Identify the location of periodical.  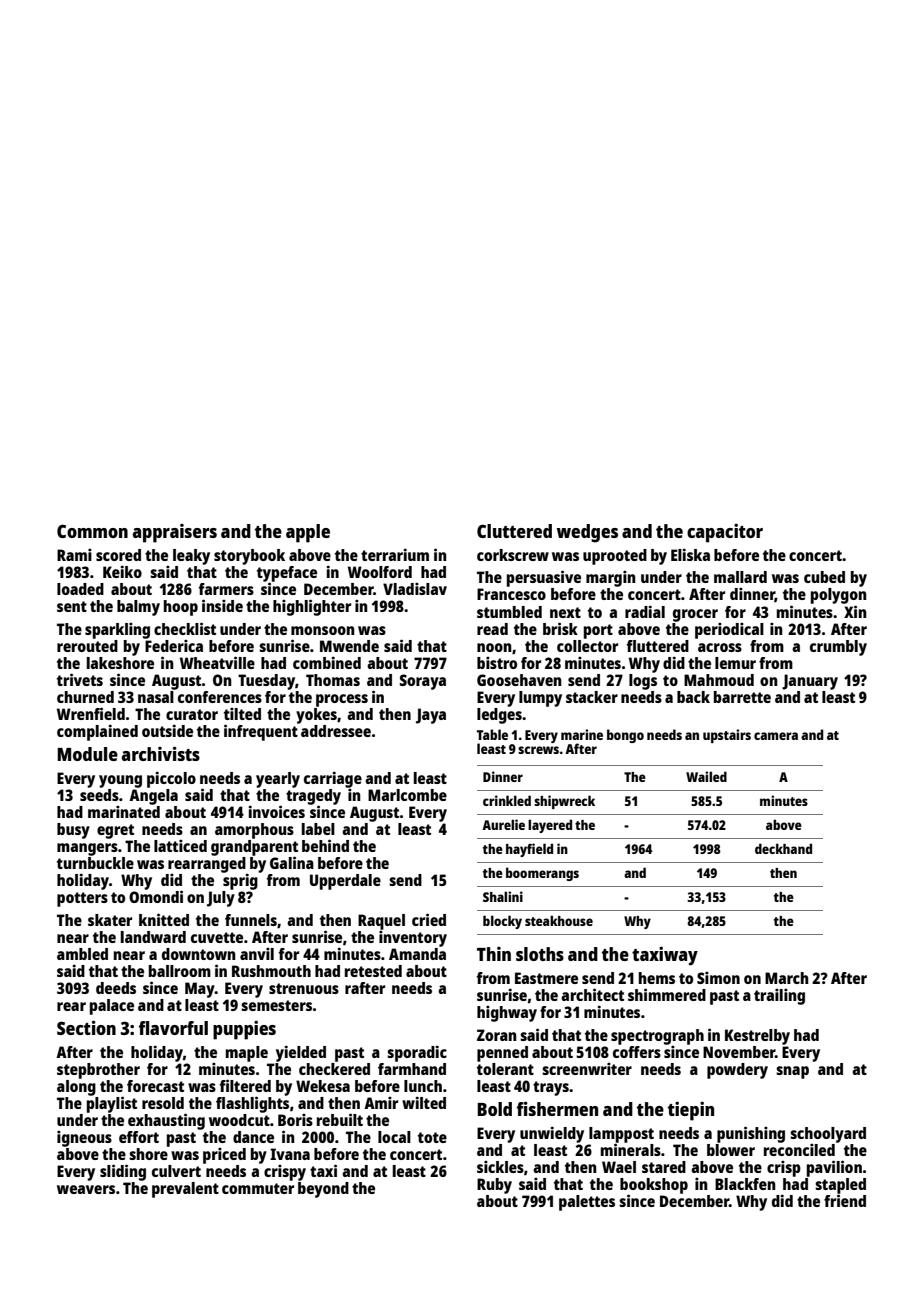
(729, 631).
